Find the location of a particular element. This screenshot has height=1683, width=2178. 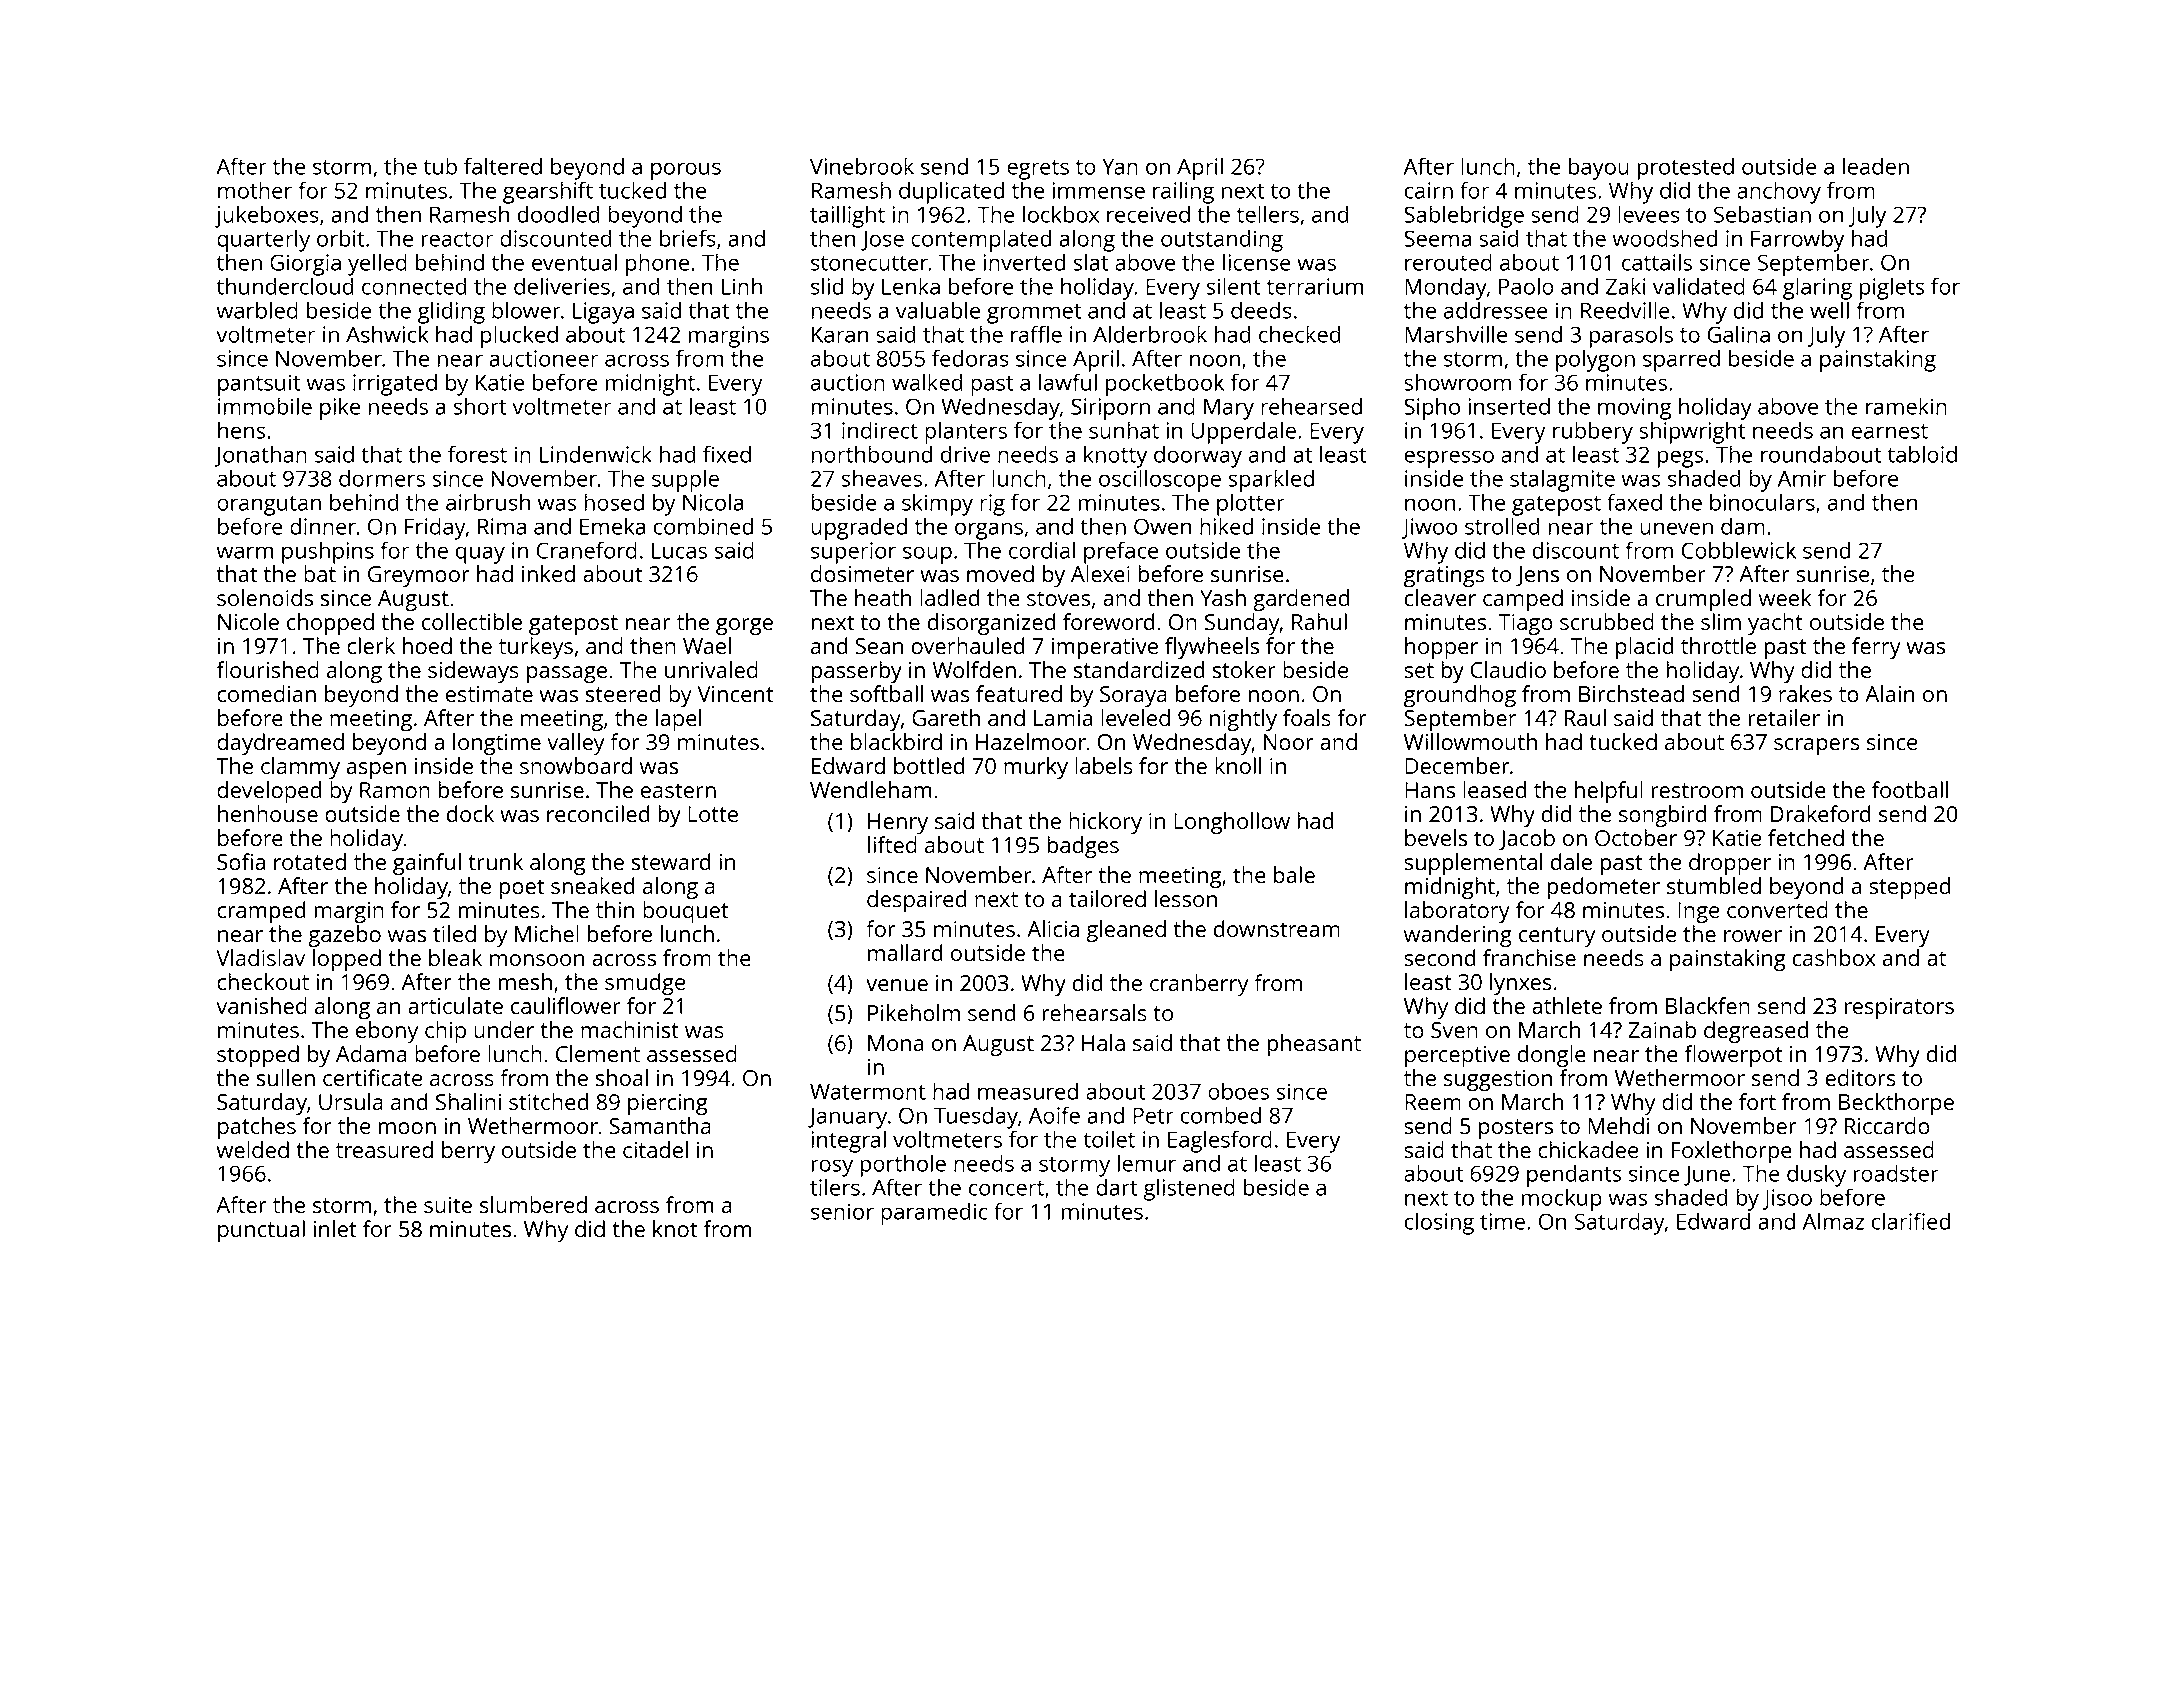

bayou is located at coordinates (1599, 168).
